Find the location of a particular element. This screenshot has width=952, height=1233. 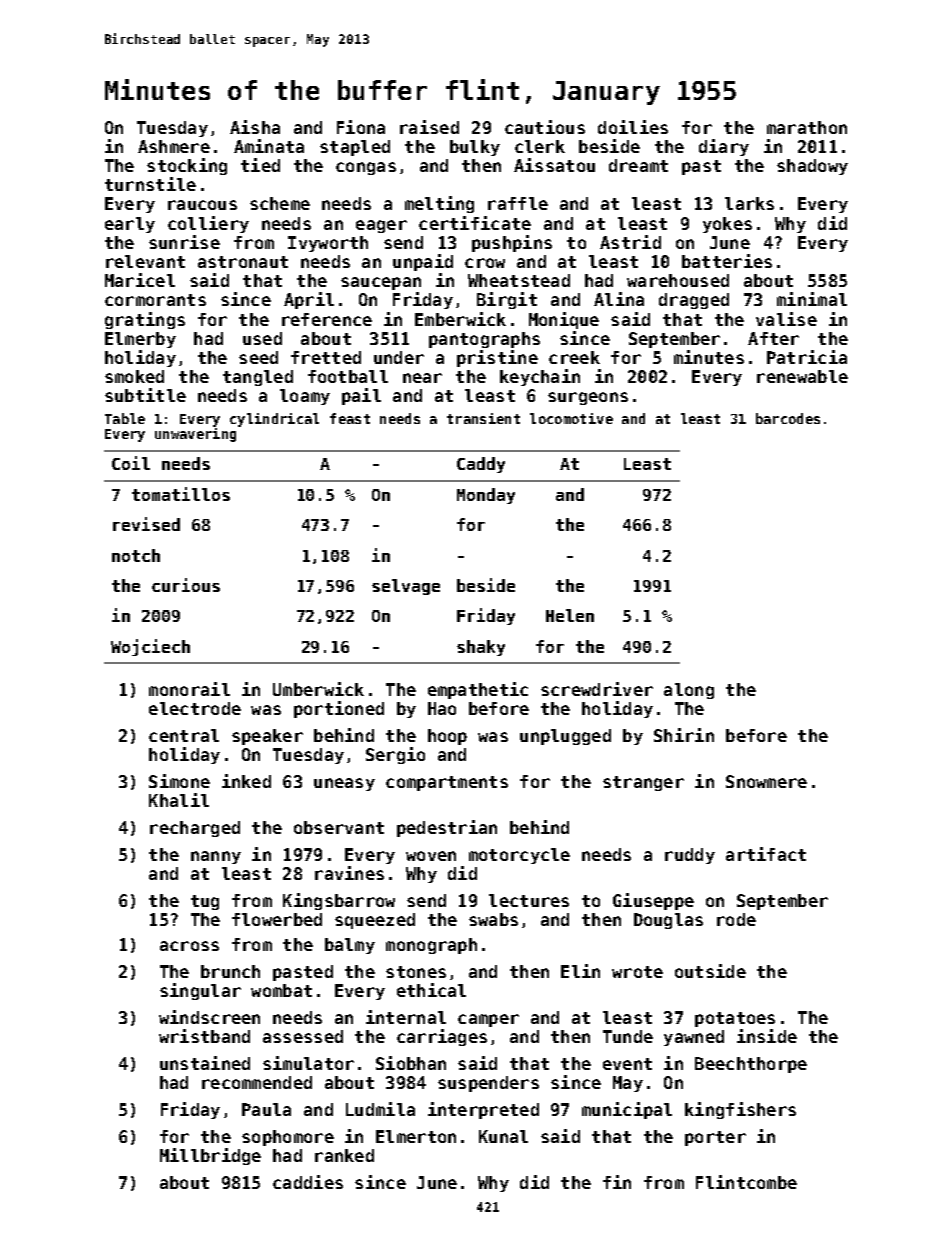

surgeons is located at coordinates (588, 398).
